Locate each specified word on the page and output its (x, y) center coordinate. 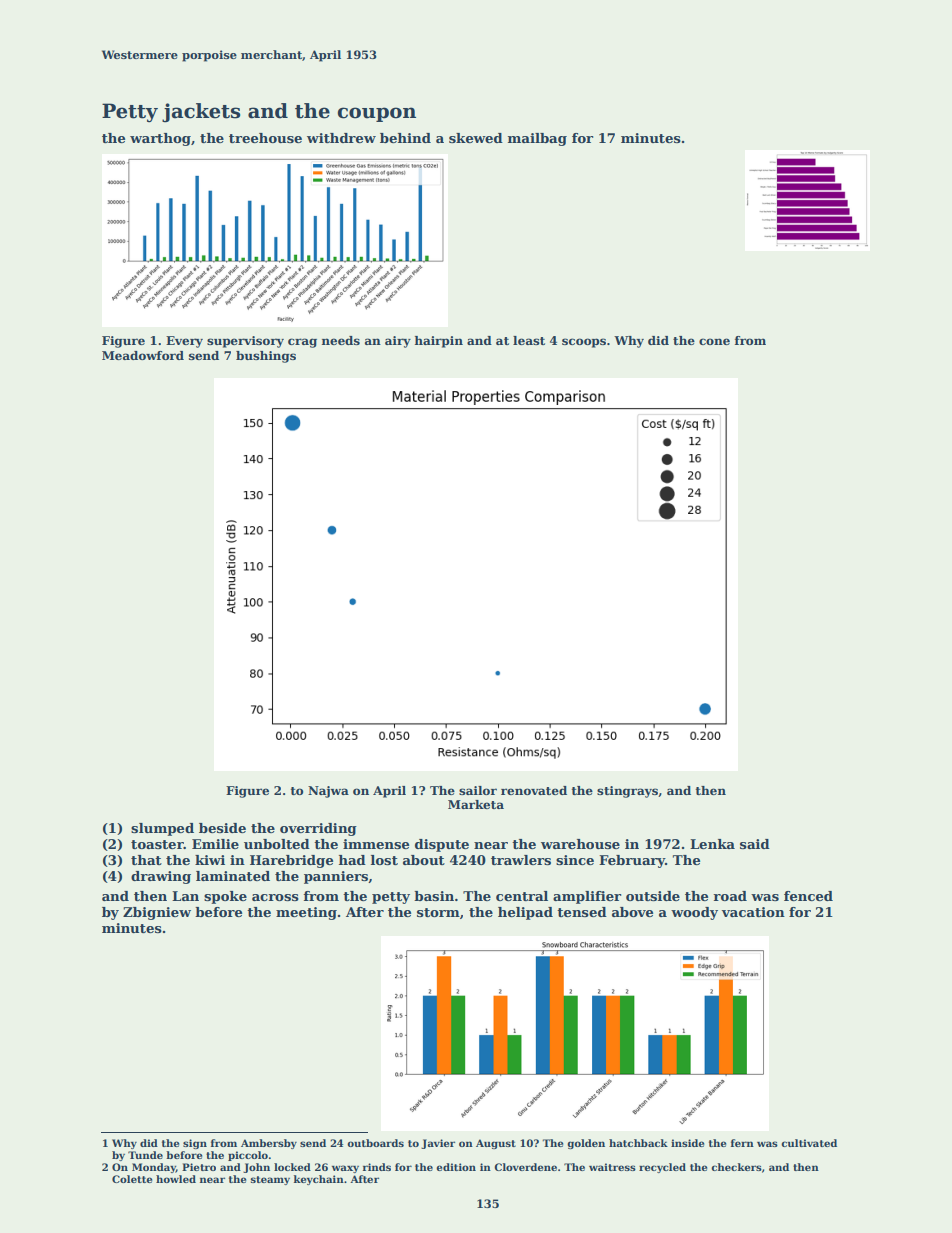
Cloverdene (526, 1167)
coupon (377, 114)
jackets (201, 113)
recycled (662, 1168)
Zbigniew (157, 913)
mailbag (537, 139)
